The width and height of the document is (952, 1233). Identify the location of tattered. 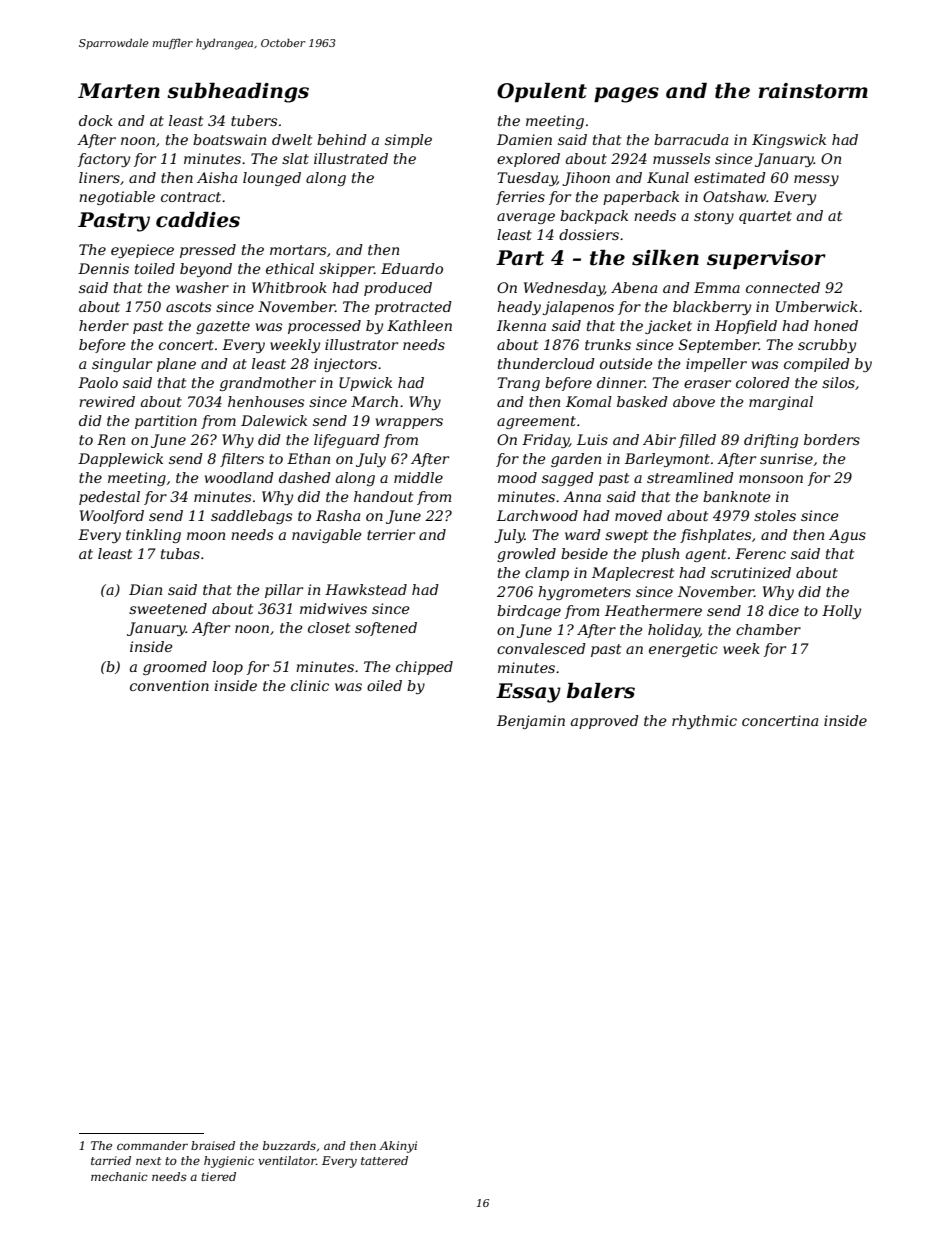
(384, 1160).
